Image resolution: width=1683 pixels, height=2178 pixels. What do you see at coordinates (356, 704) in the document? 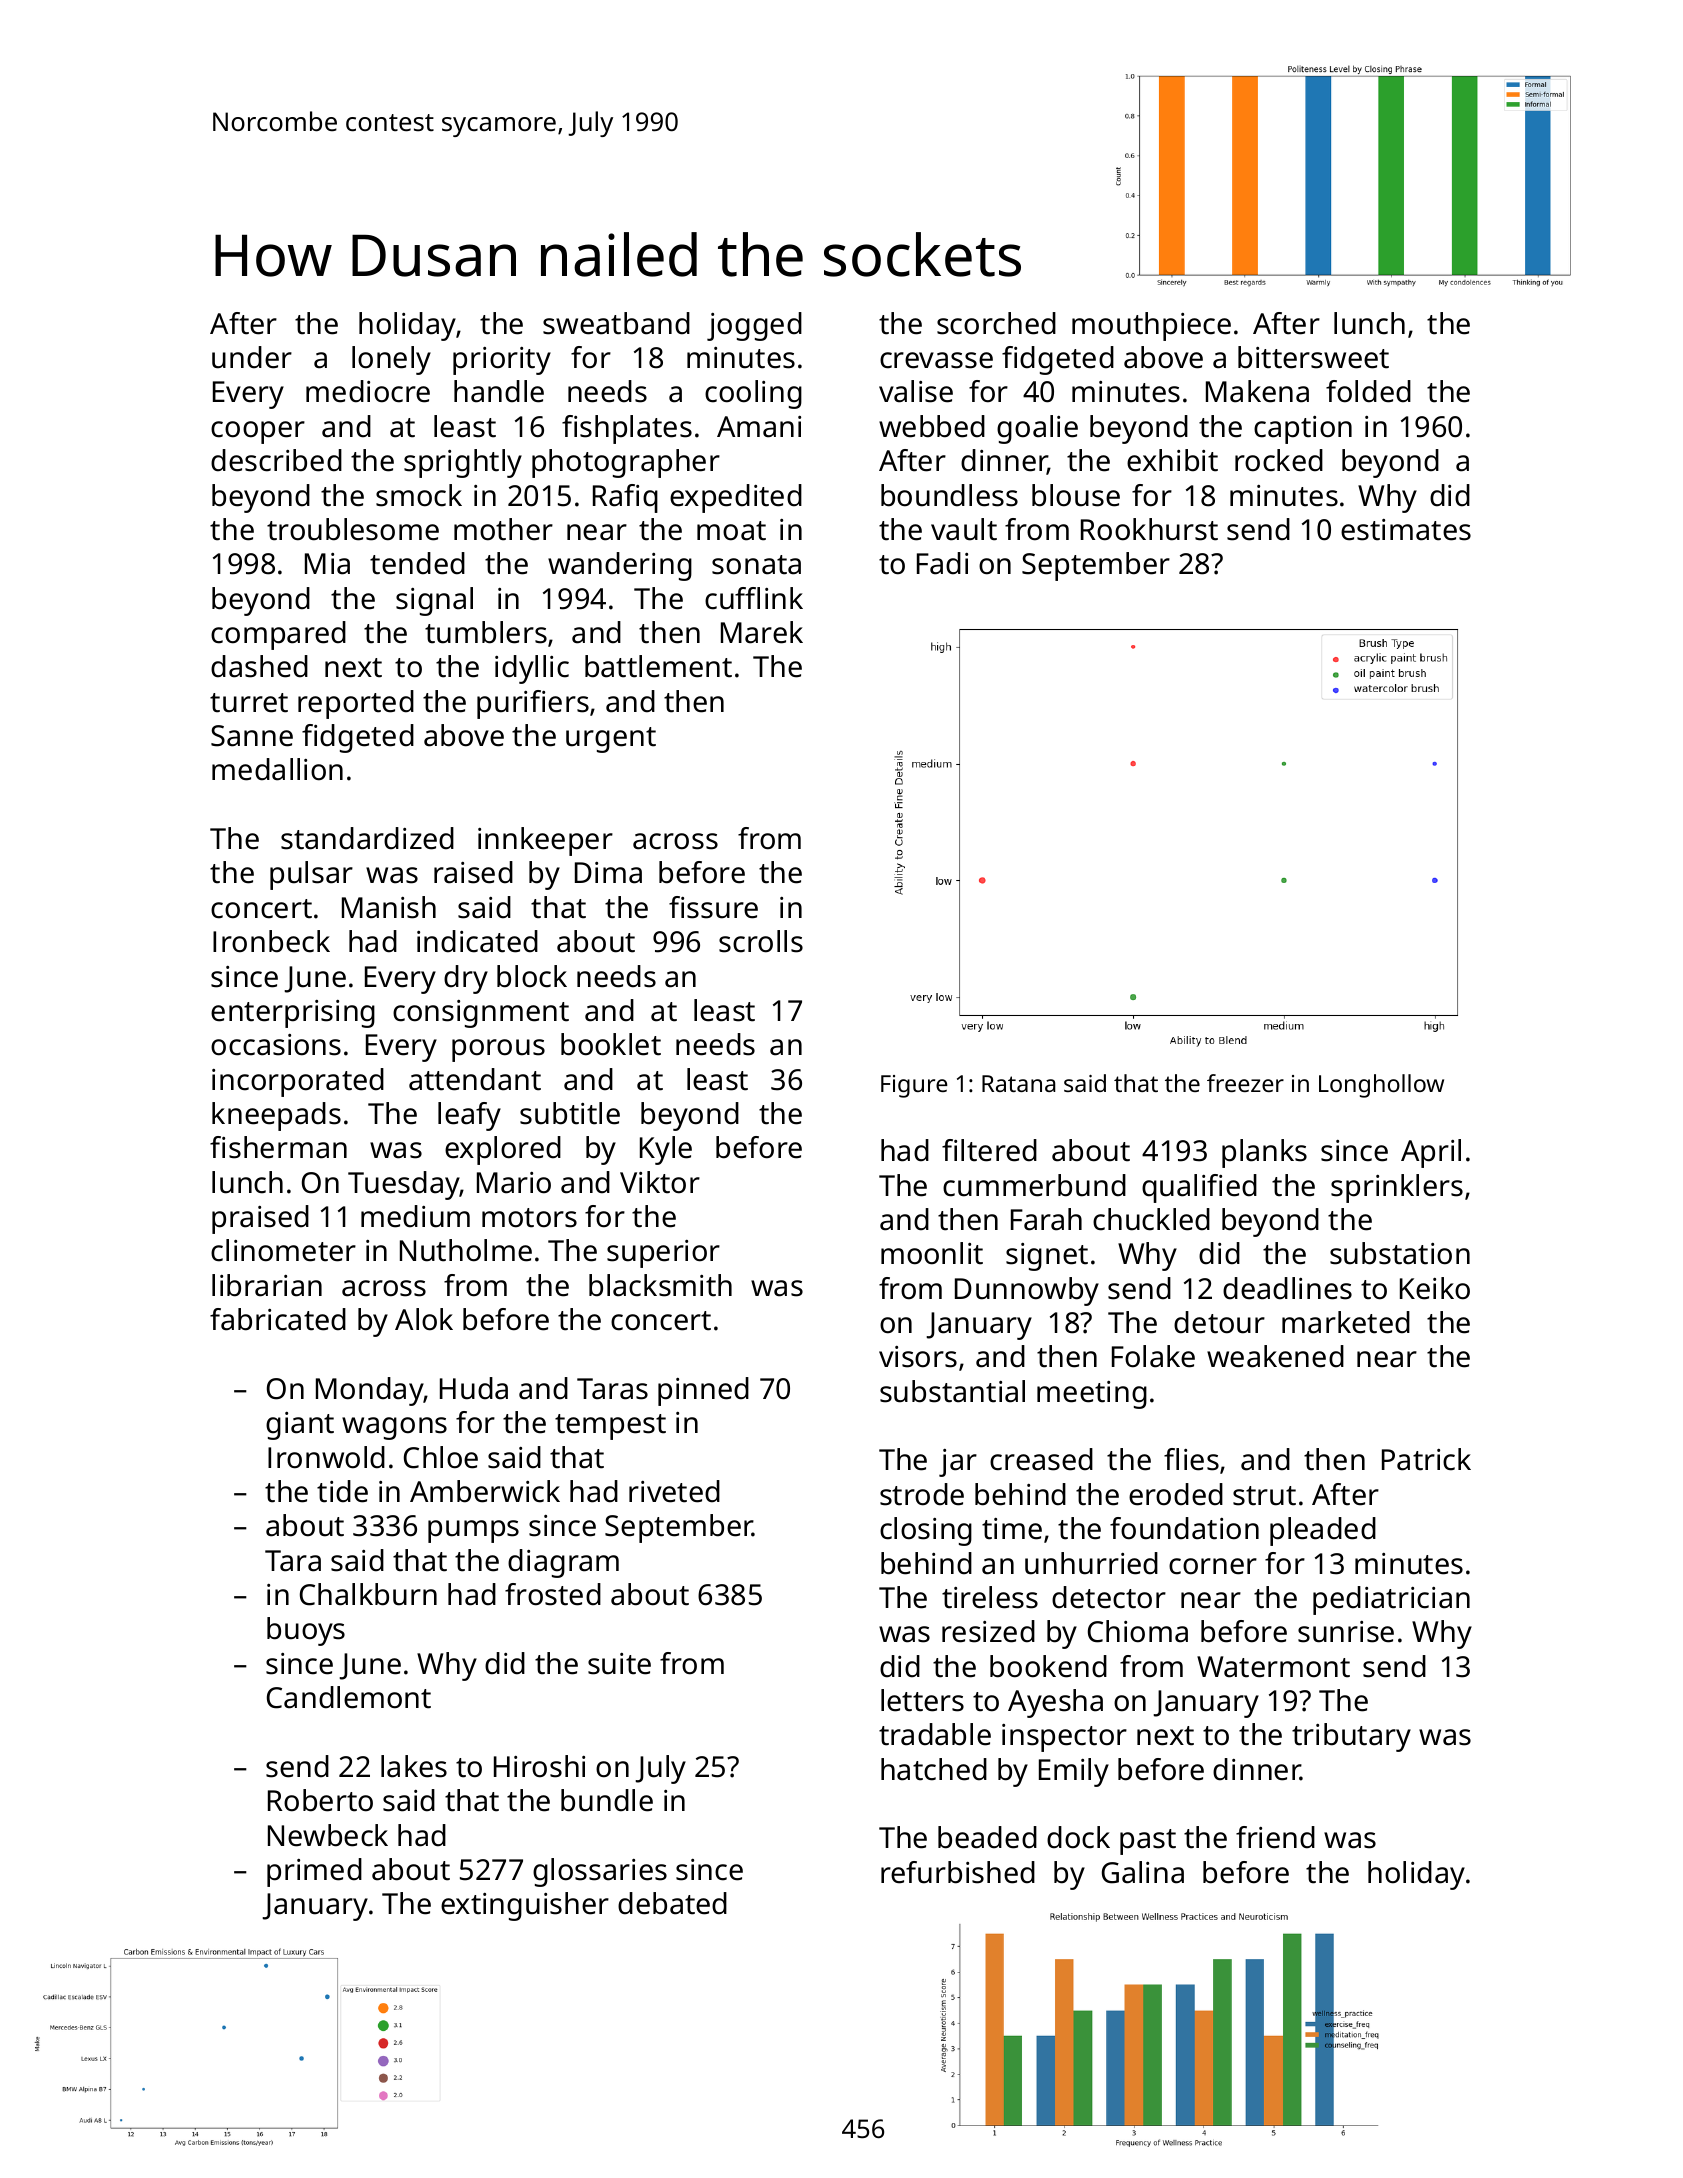
I see `reported` at bounding box center [356, 704].
